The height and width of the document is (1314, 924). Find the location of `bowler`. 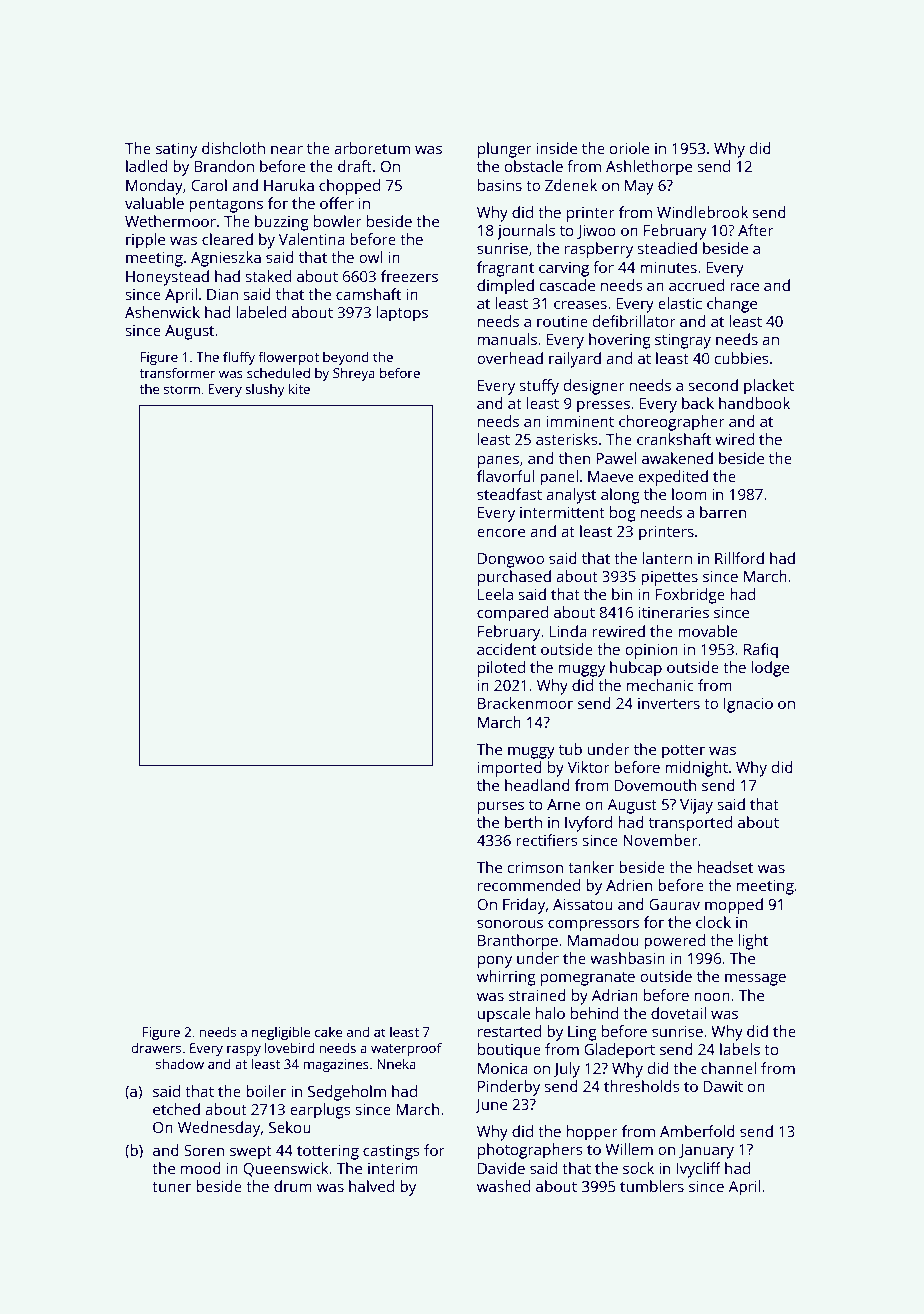

bowler is located at coordinates (338, 221).
